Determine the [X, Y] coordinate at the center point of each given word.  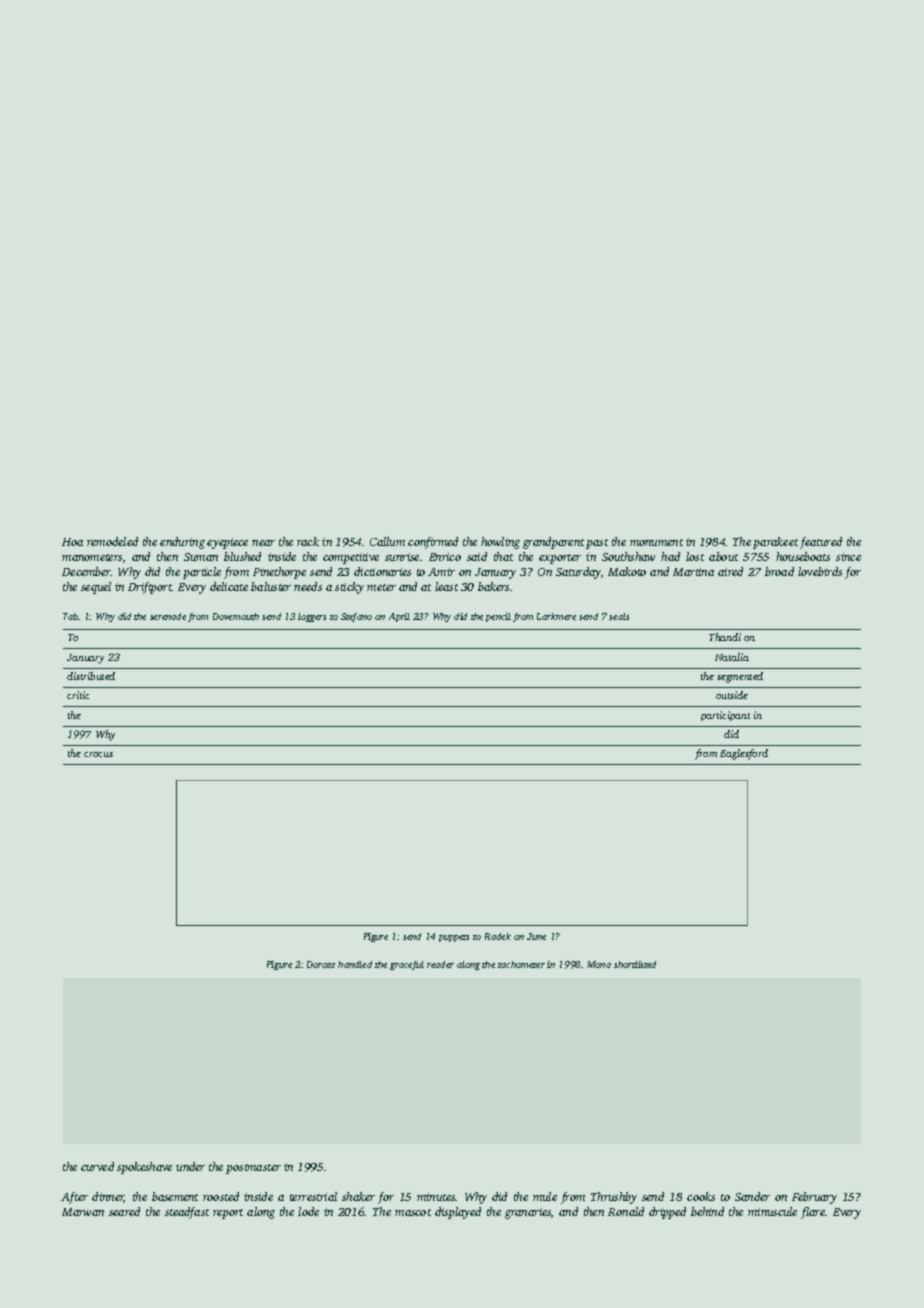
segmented [740, 677]
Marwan [83, 1212]
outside [732, 695]
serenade [168, 616]
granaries [528, 1213]
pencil [498, 617]
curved [97, 1166]
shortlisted [635, 964]
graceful [407, 965]
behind [707, 1211]
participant [725, 716]
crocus [98, 754]
